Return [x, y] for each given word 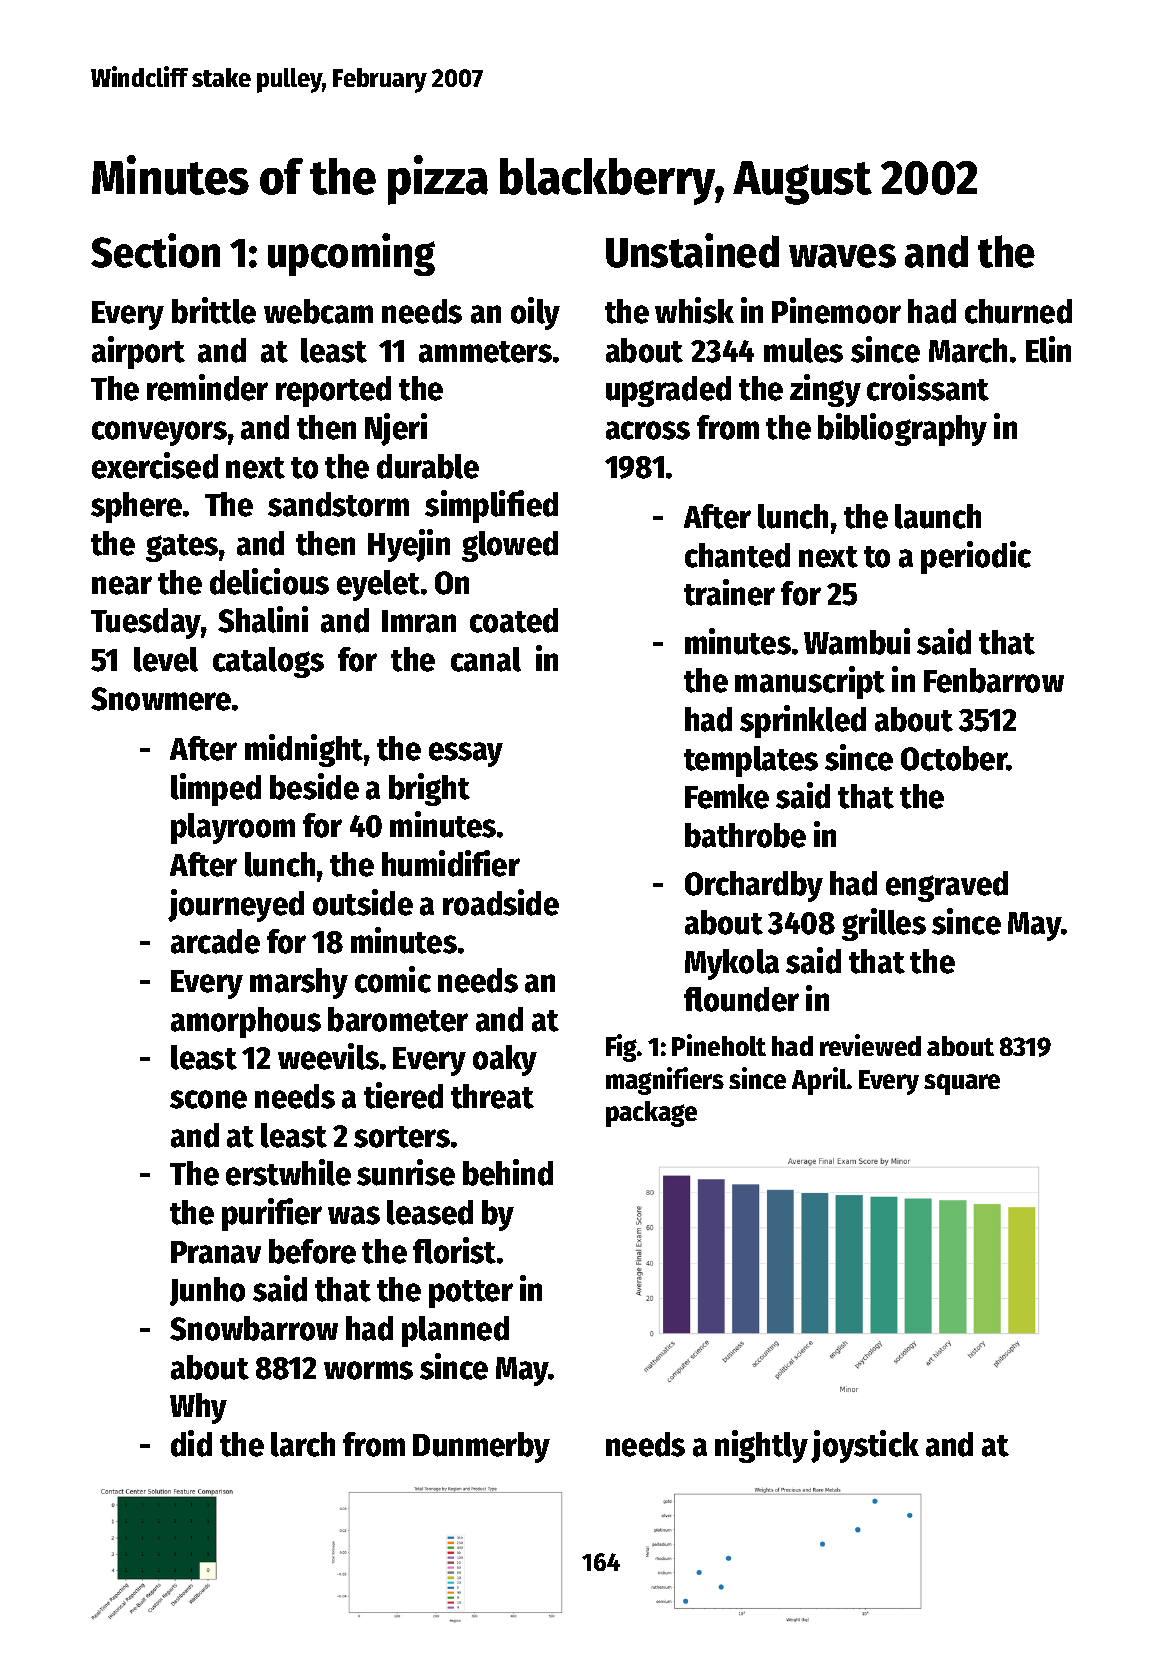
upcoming [351, 254]
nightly [761, 1446]
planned [455, 1331]
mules [803, 350]
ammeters [485, 352]
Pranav [216, 1252]
